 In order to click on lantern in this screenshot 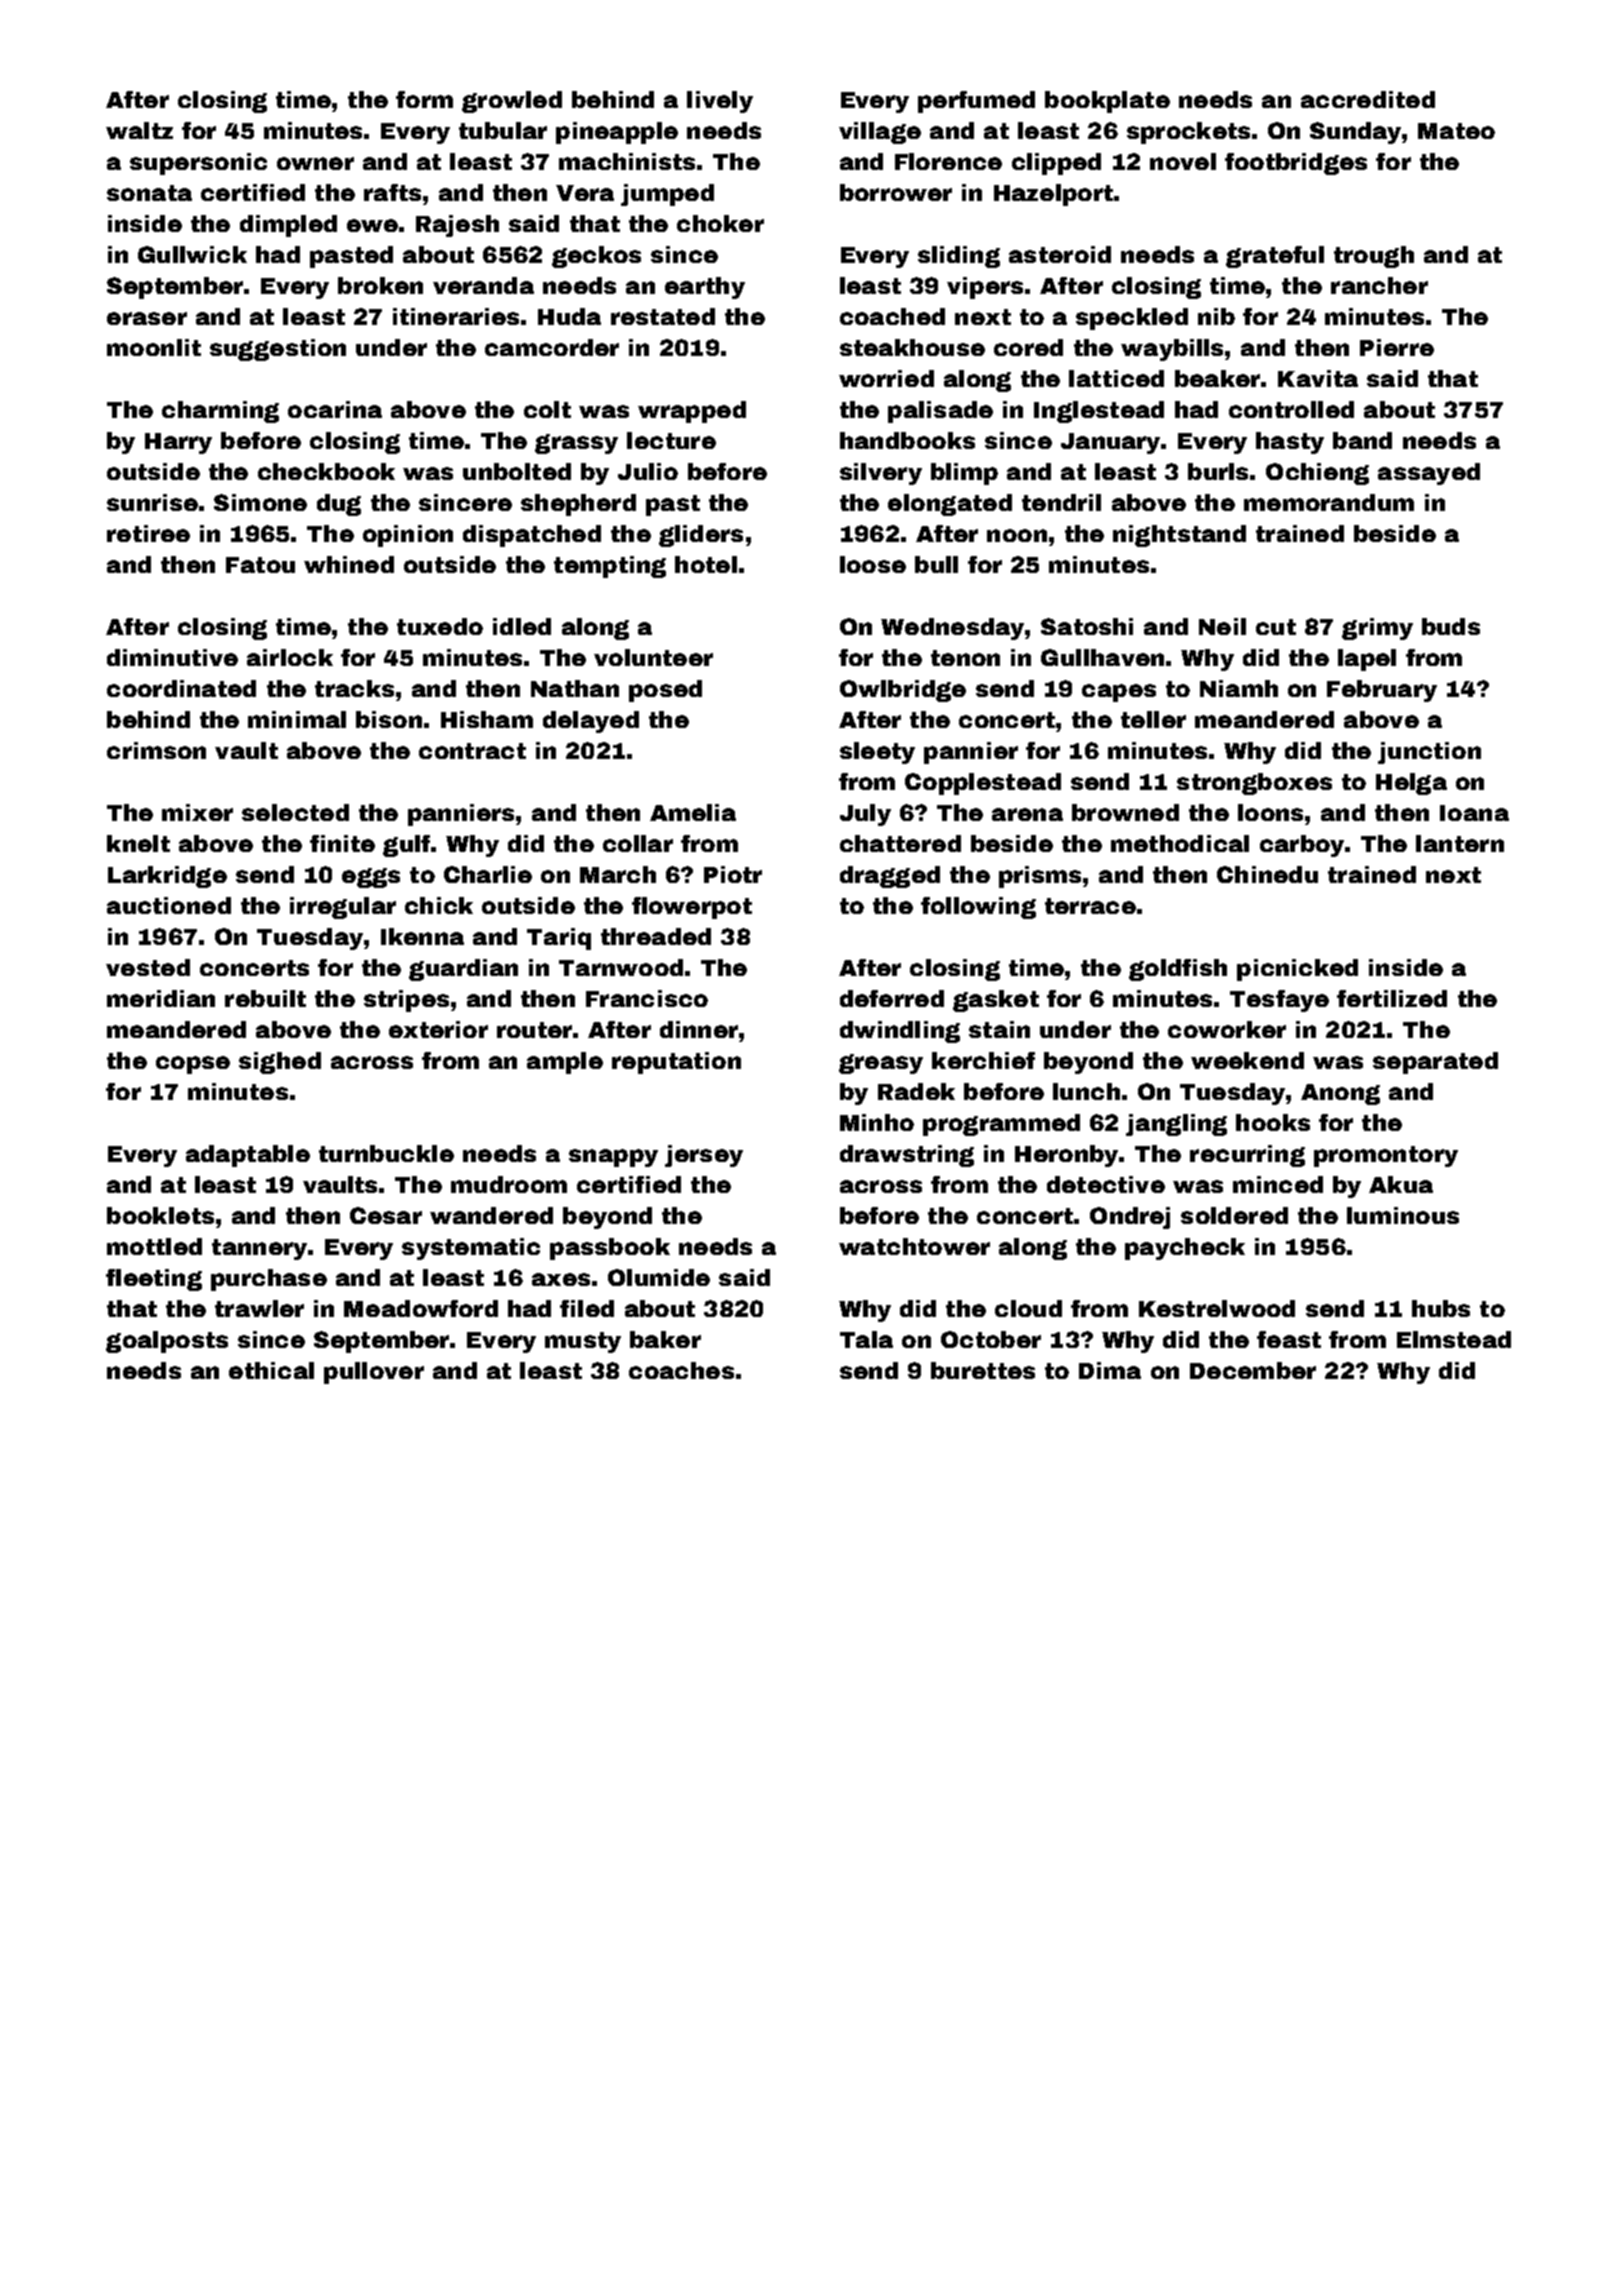, I will do `click(1460, 843)`.
